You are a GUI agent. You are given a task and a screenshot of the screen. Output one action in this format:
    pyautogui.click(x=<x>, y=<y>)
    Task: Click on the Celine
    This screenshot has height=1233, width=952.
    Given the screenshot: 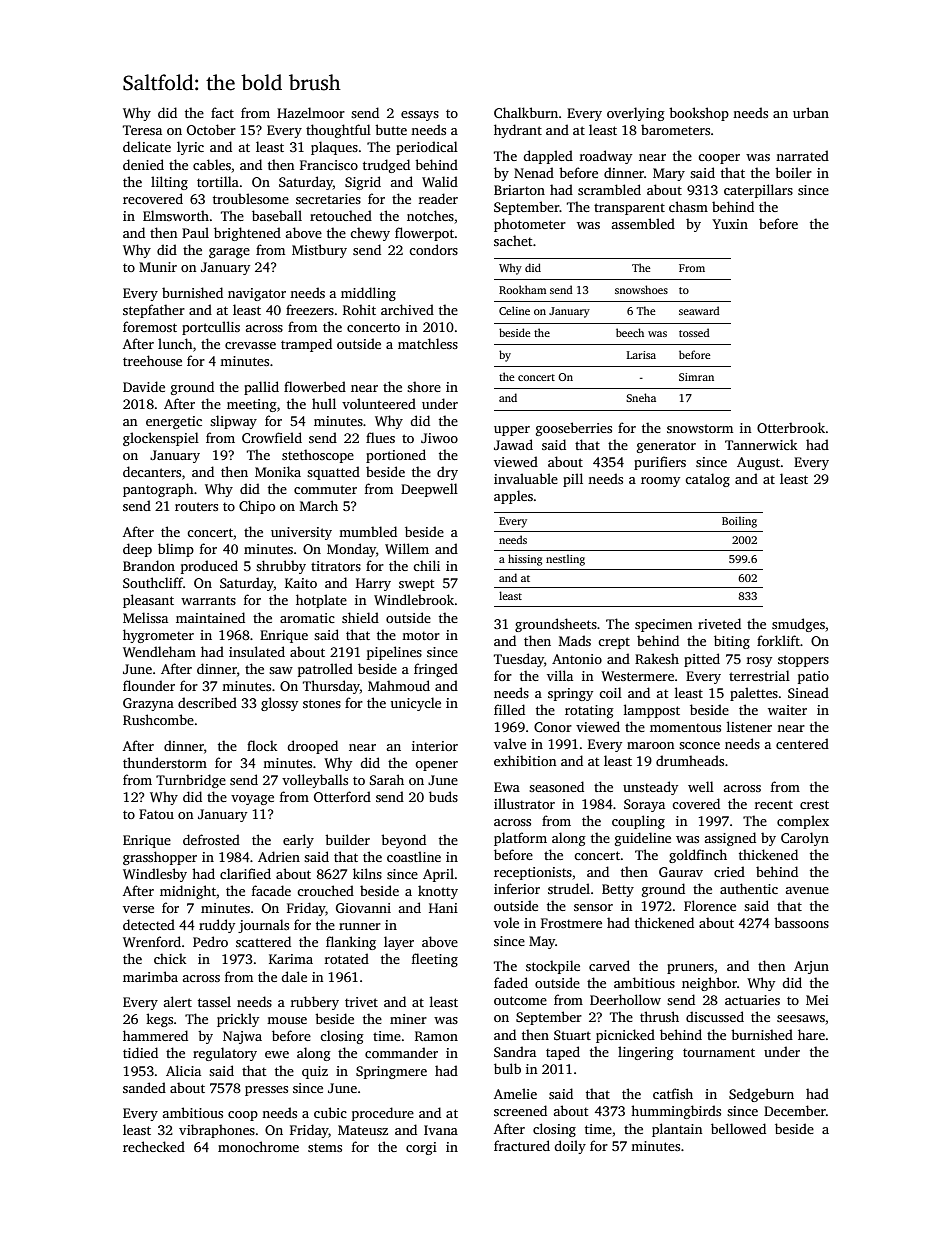 What is the action you would take?
    pyautogui.click(x=514, y=310)
